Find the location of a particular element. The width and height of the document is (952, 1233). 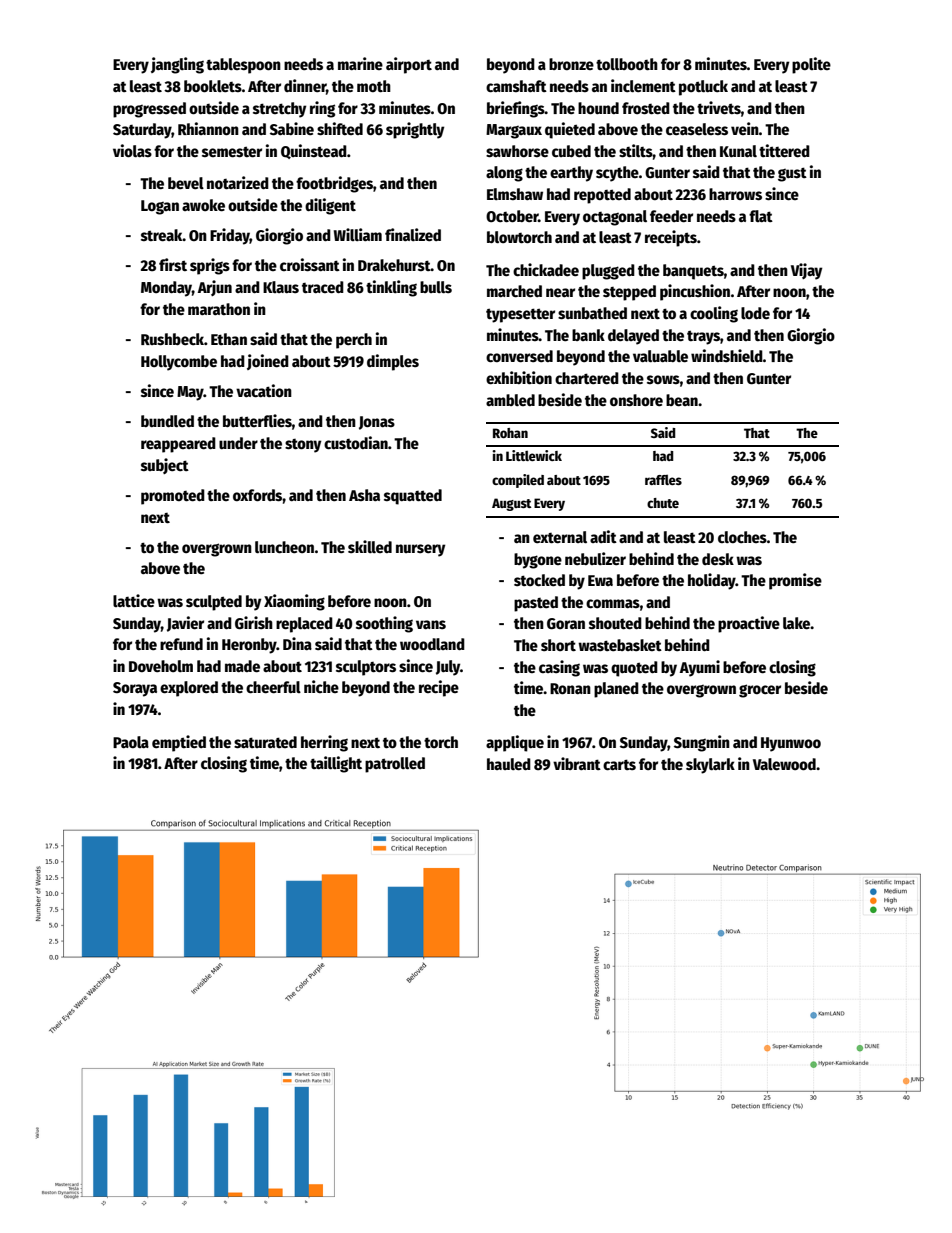

tinkling is located at coordinates (391, 288).
